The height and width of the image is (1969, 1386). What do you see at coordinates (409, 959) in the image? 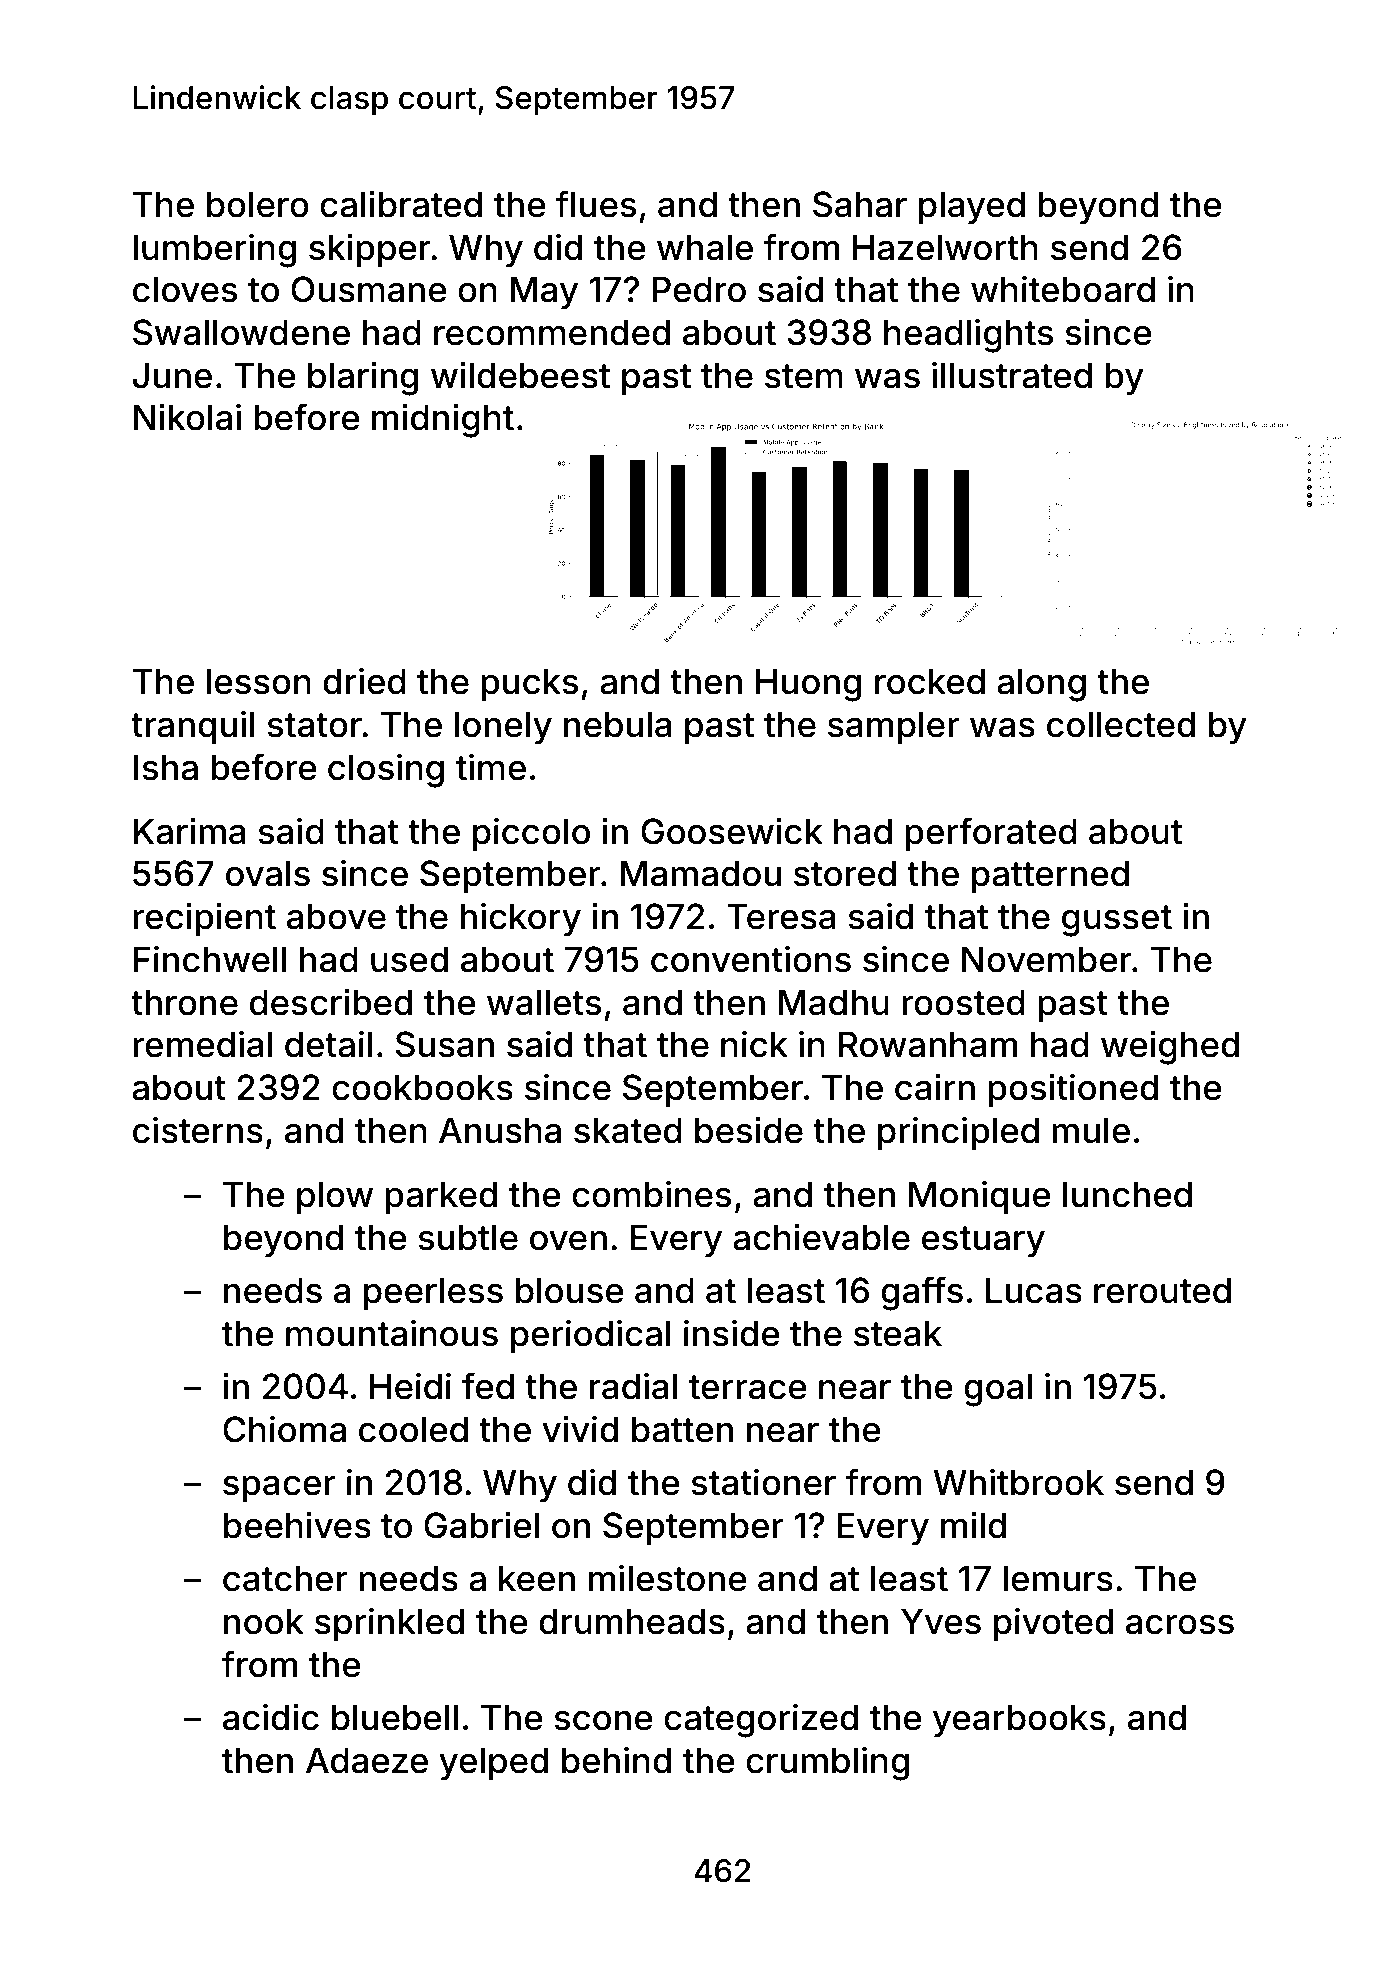
I see `used` at bounding box center [409, 959].
